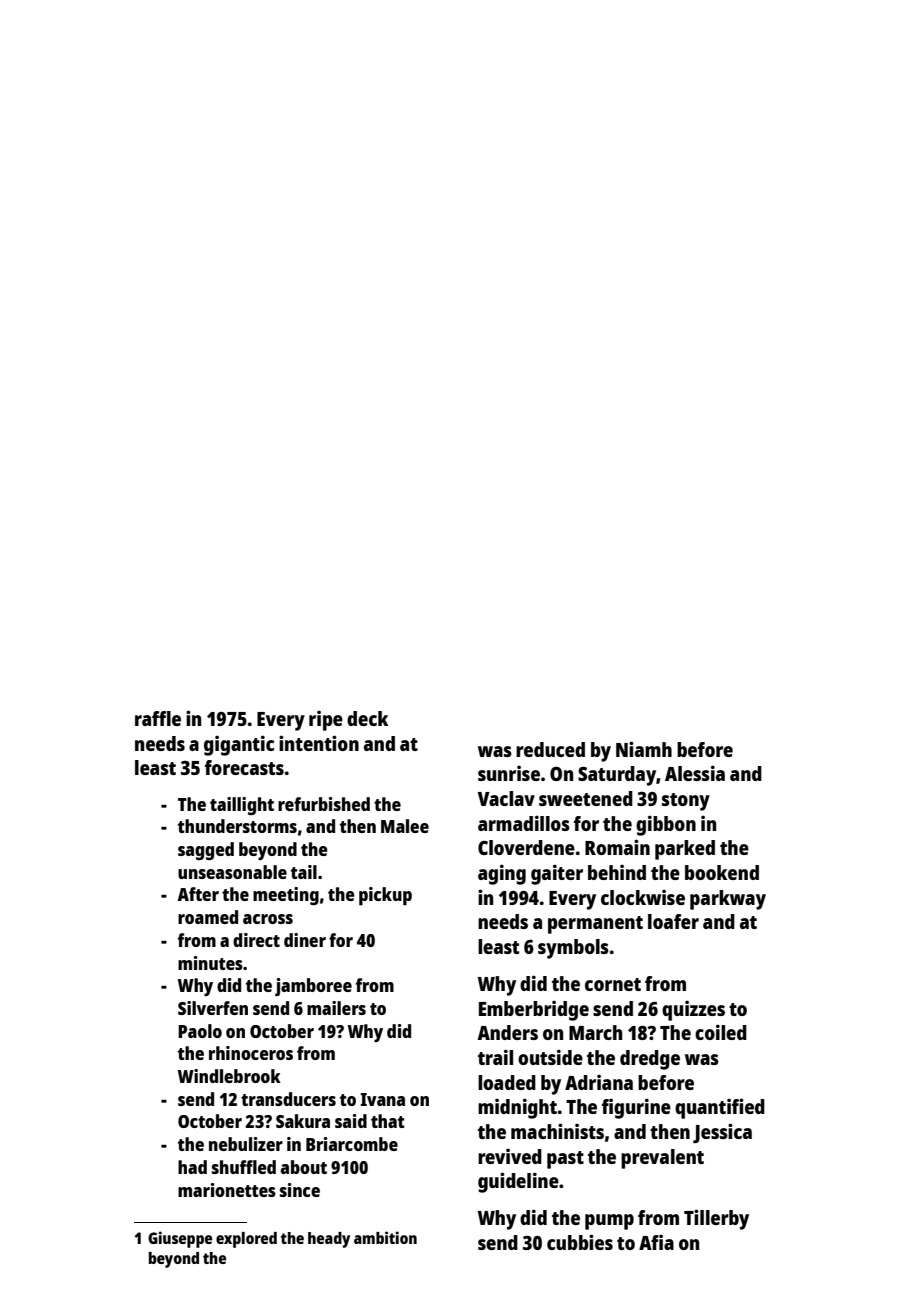 The height and width of the page is (1316, 908). Describe the element at coordinates (693, 1010) in the page. I see `quizzes` at that location.
